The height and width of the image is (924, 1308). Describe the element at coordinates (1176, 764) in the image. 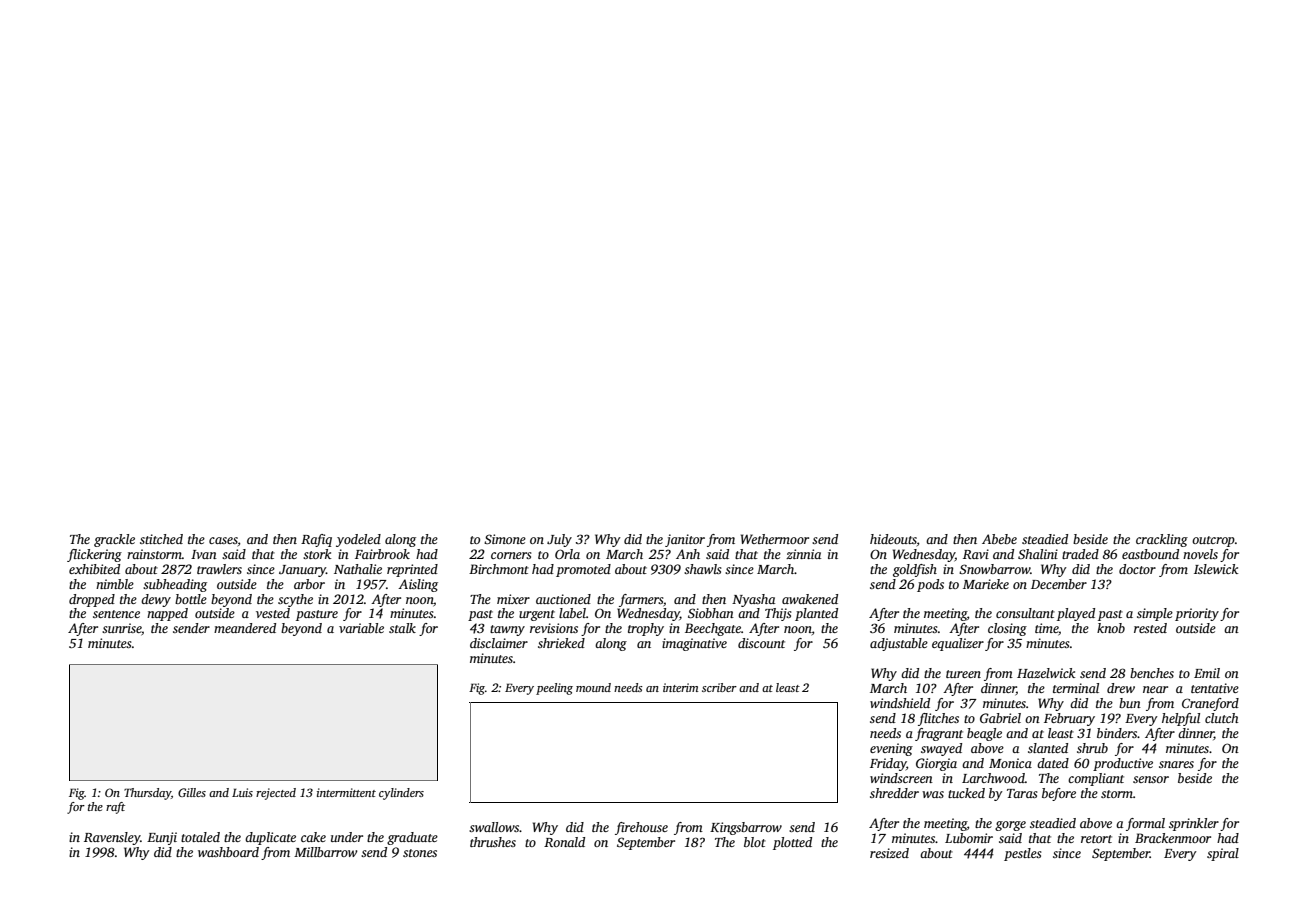

I see `snares` at that location.
